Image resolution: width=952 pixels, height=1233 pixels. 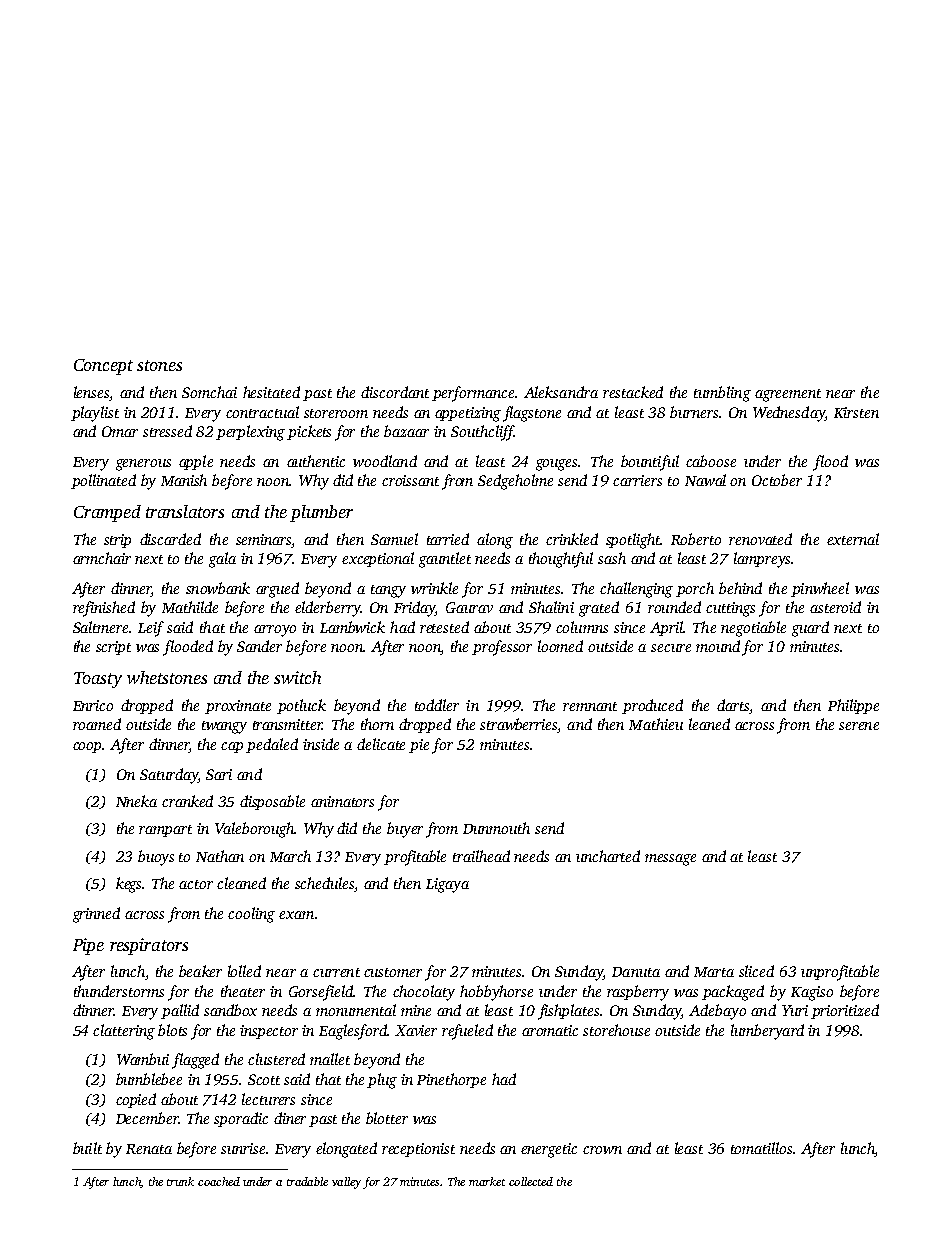 I want to click on Danuta, so click(x=636, y=972).
